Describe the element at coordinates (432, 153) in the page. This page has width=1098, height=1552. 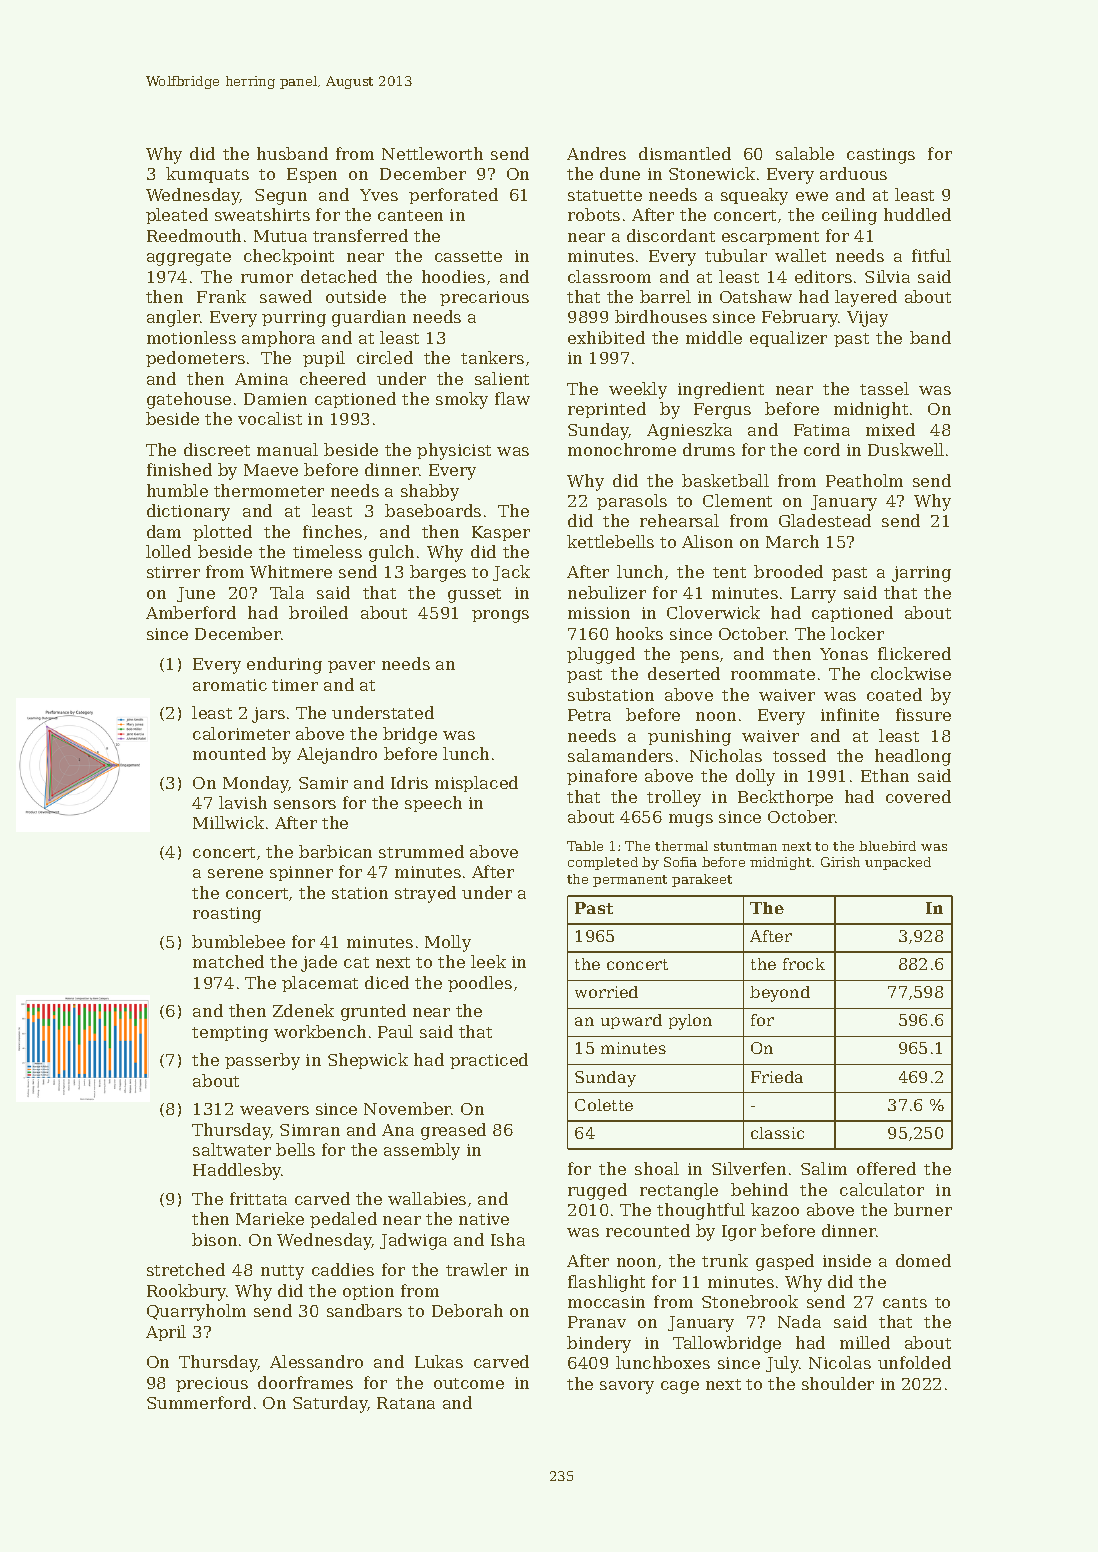
I see `Nettleworth` at that location.
